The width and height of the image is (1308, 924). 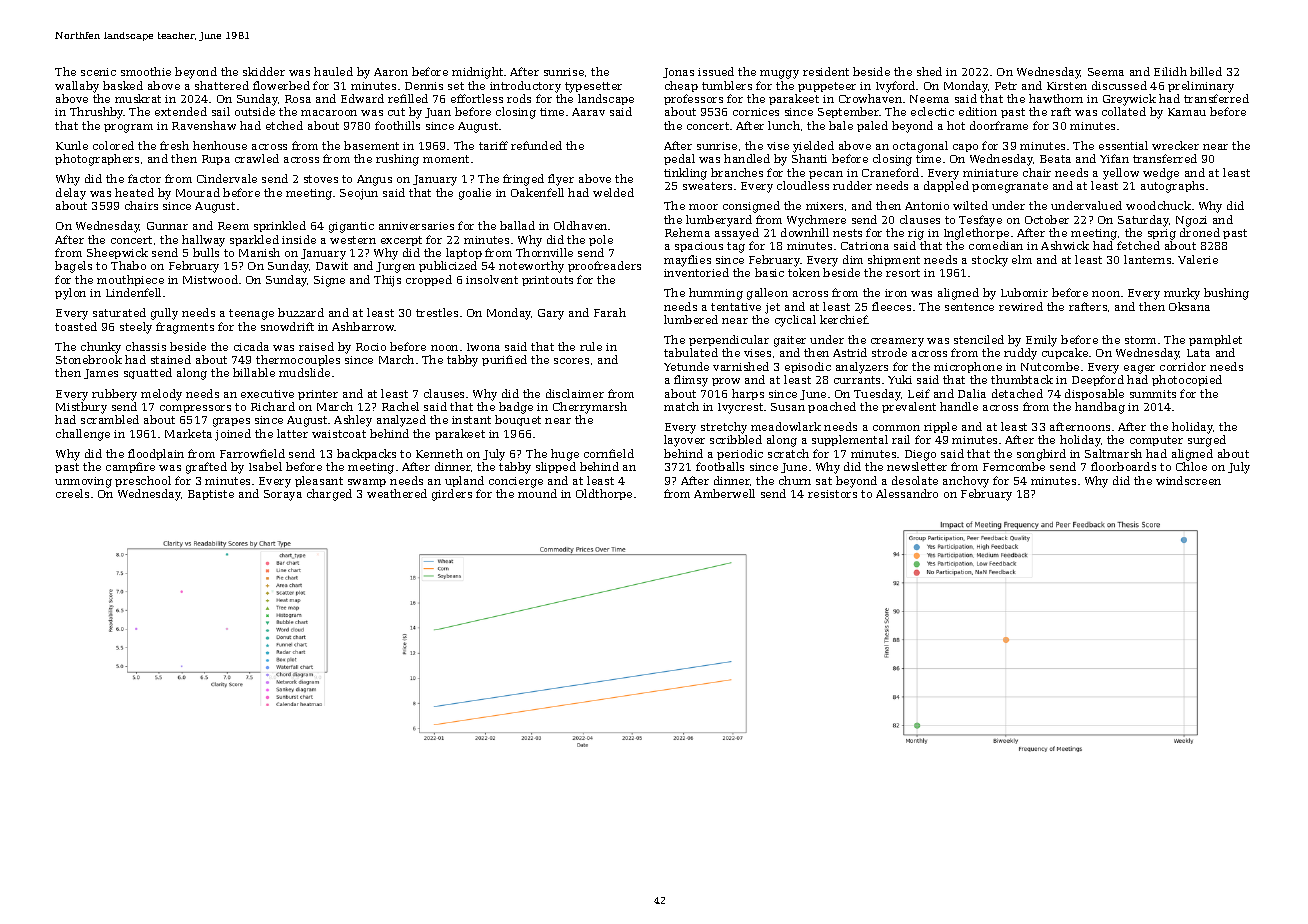 What do you see at coordinates (72, 493) in the image?
I see `creels` at bounding box center [72, 493].
